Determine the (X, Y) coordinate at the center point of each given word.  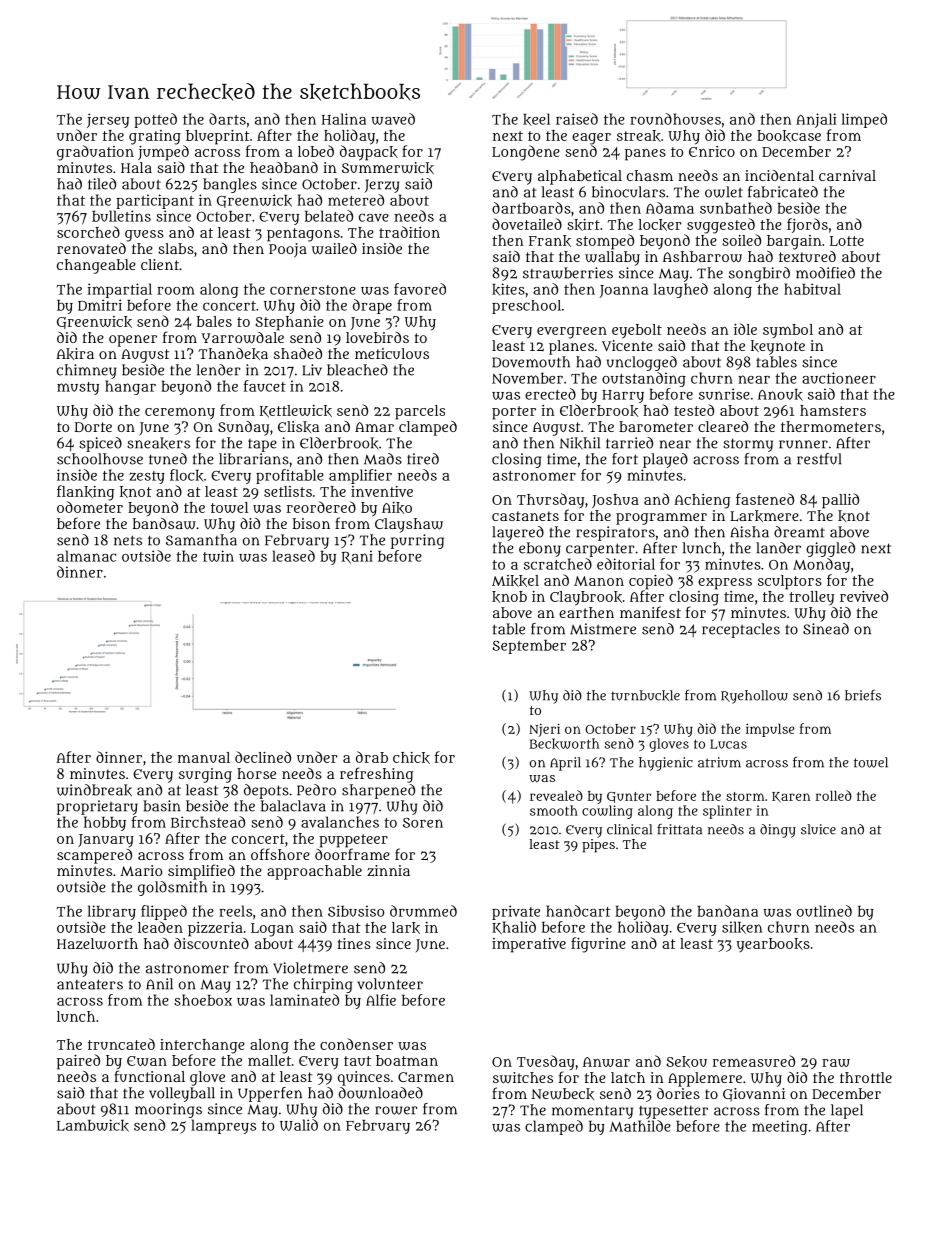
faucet (265, 386)
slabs (176, 248)
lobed (316, 151)
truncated (121, 1044)
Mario (141, 870)
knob (509, 597)
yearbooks (773, 945)
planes (571, 347)
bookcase (789, 136)
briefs (863, 695)
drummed (423, 911)
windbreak (94, 790)
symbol (788, 331)
